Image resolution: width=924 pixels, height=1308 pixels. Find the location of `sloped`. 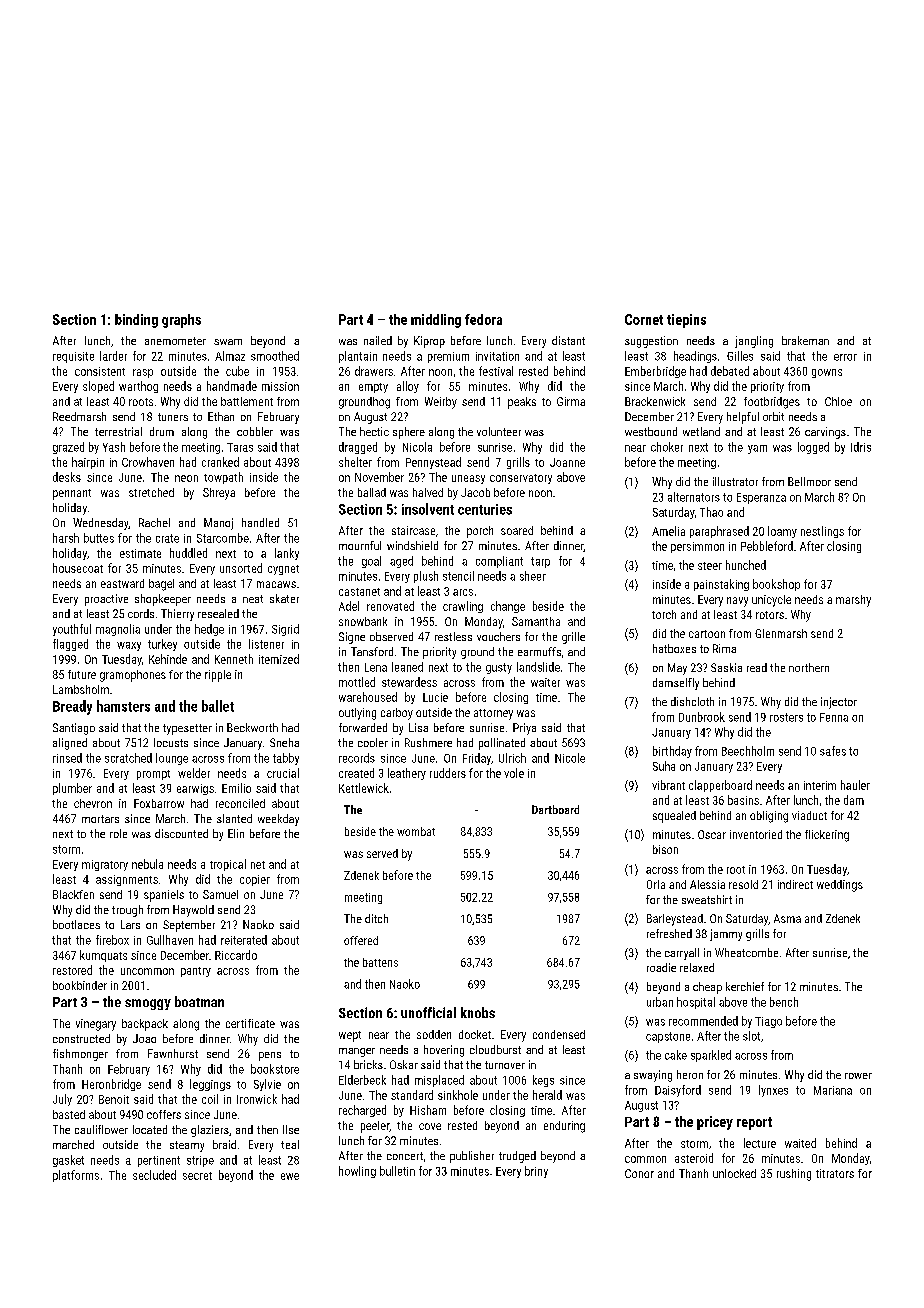

sloped is located at coordinates (98, 387).
